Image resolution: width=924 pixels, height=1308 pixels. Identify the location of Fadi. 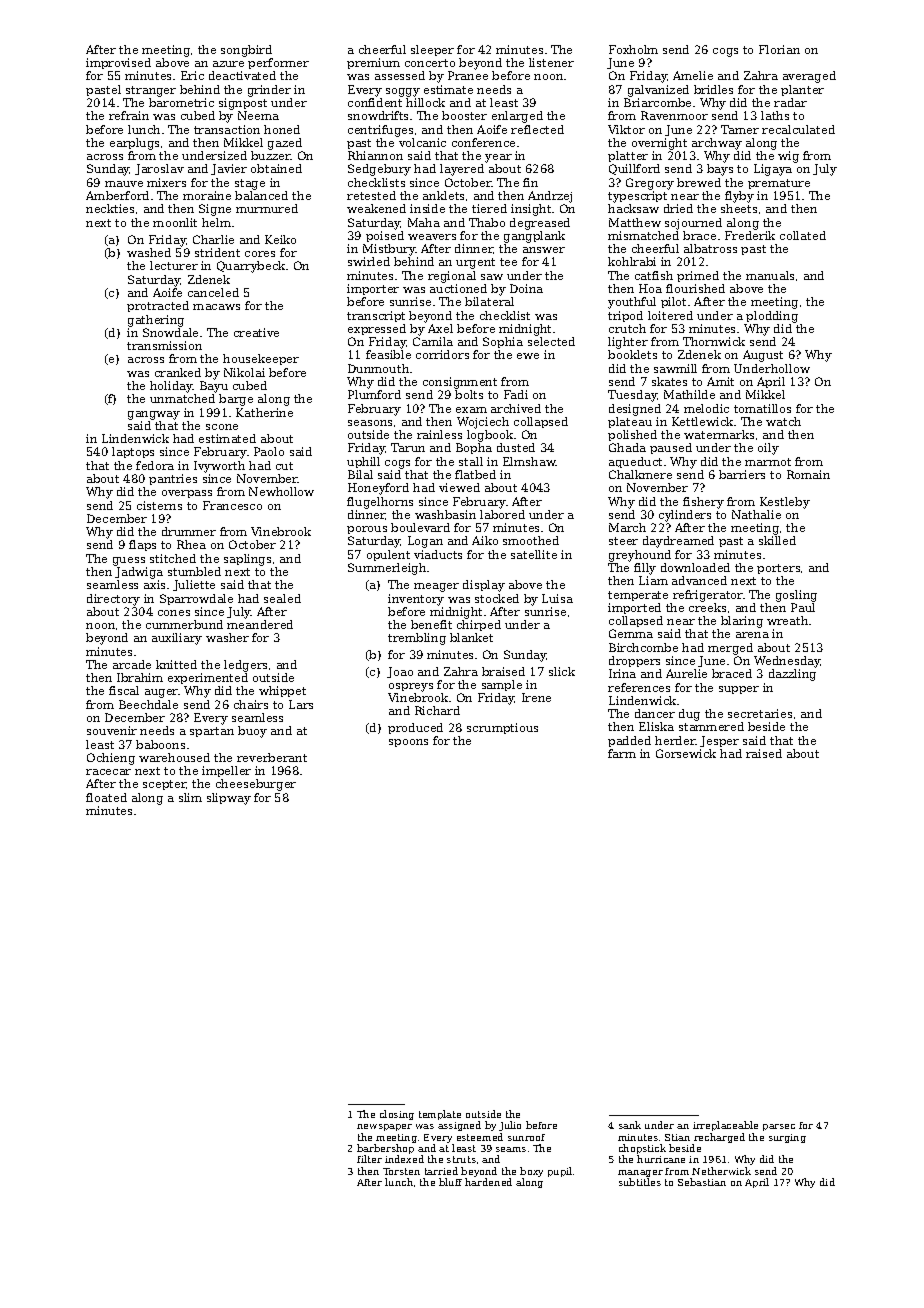
(516, 394).
